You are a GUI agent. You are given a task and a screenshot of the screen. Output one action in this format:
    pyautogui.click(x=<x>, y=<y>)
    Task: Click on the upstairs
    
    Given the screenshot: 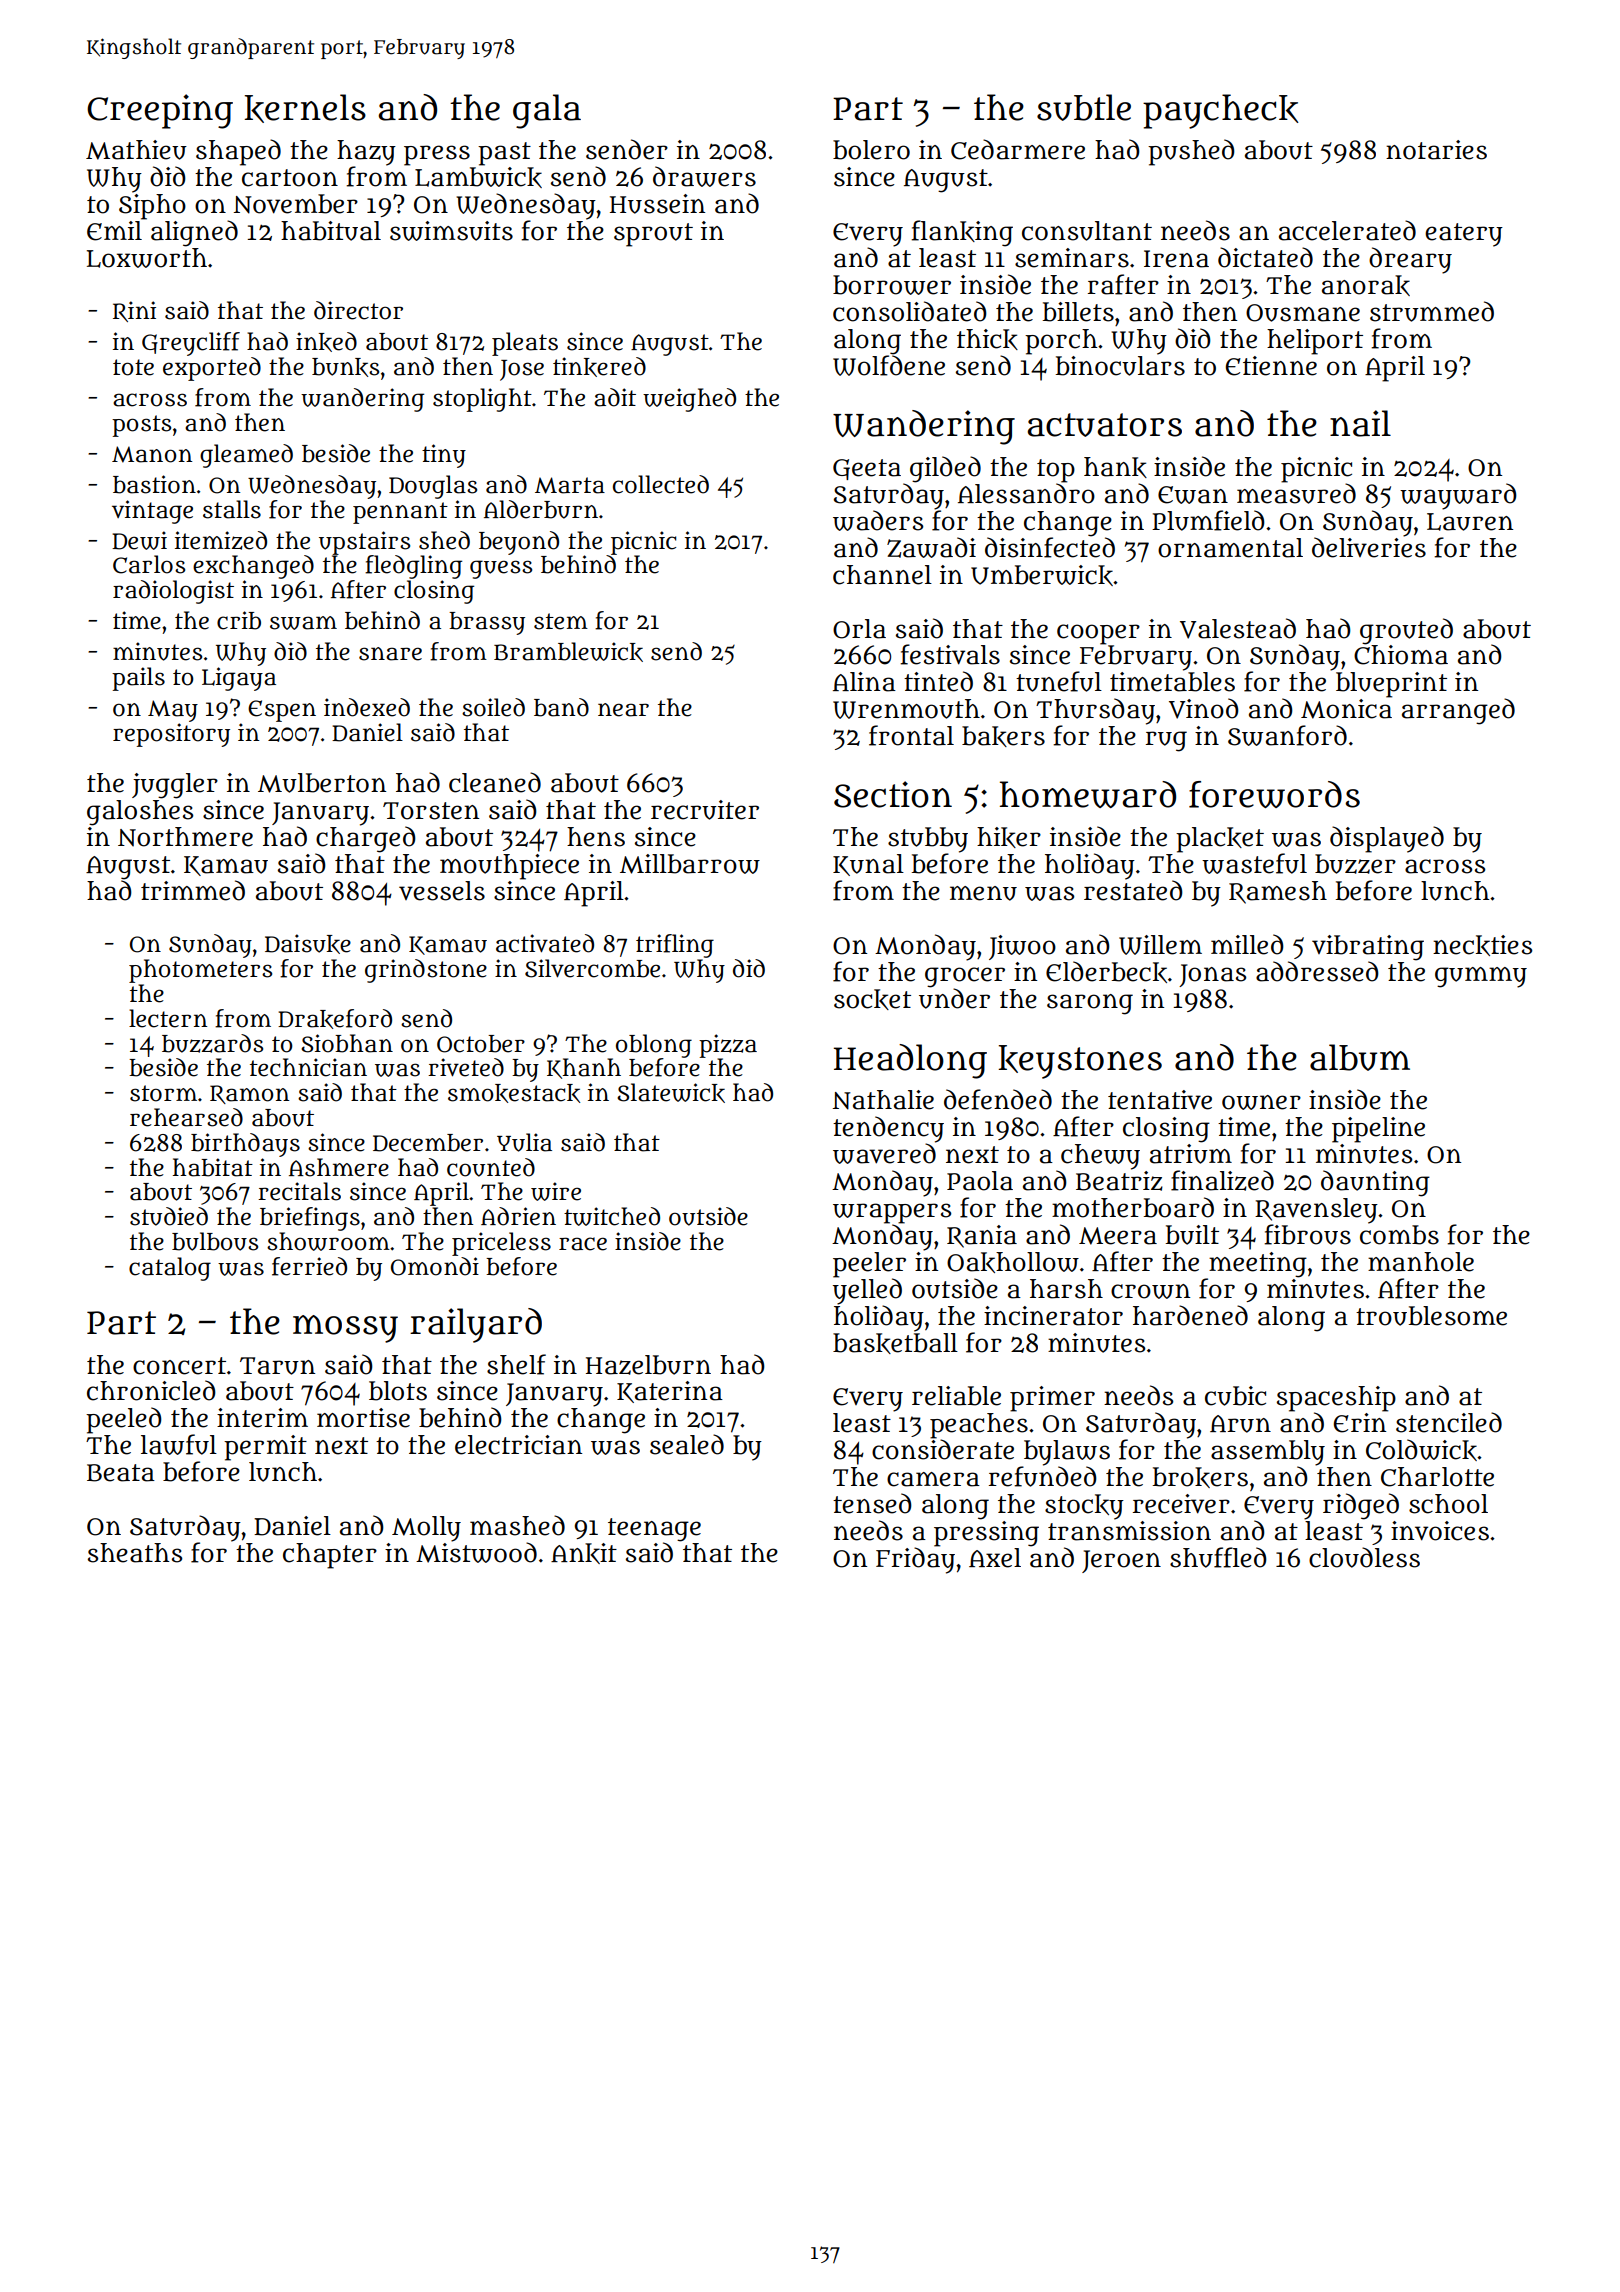 What is the action you would take?
    pyautogui.click(x=364, y=543)
